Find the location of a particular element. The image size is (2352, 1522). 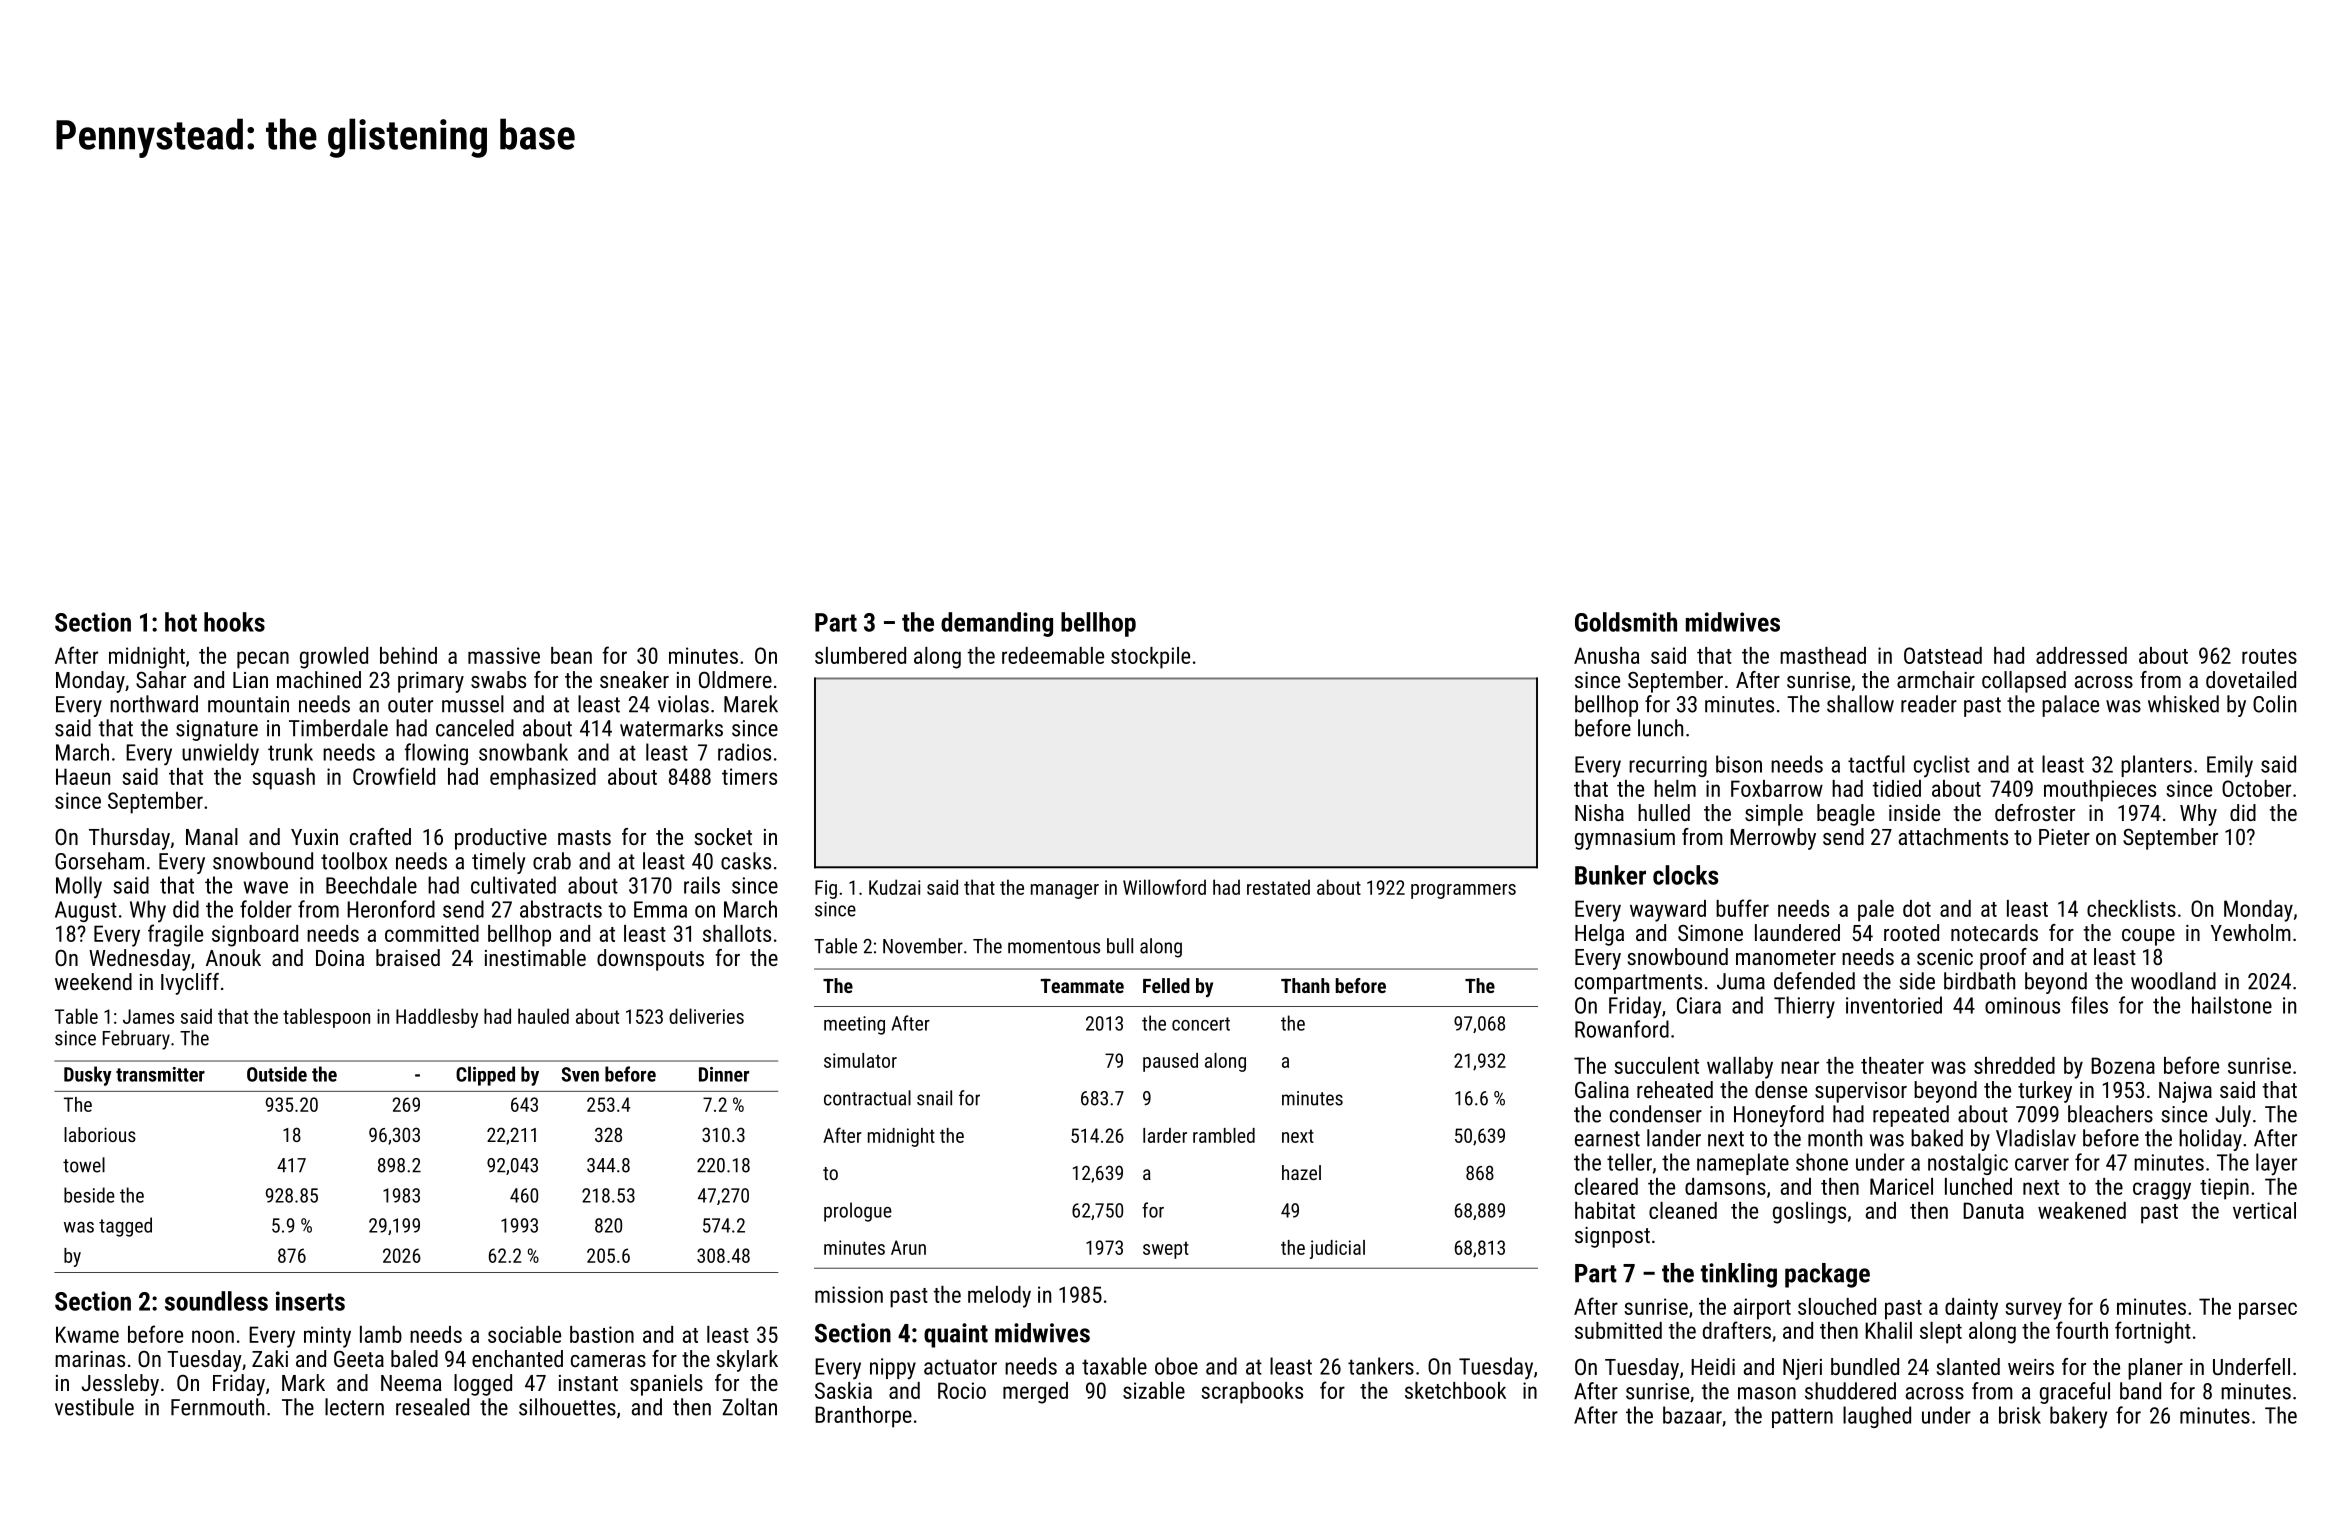

Helga is located at coordinates (1599, 935).
